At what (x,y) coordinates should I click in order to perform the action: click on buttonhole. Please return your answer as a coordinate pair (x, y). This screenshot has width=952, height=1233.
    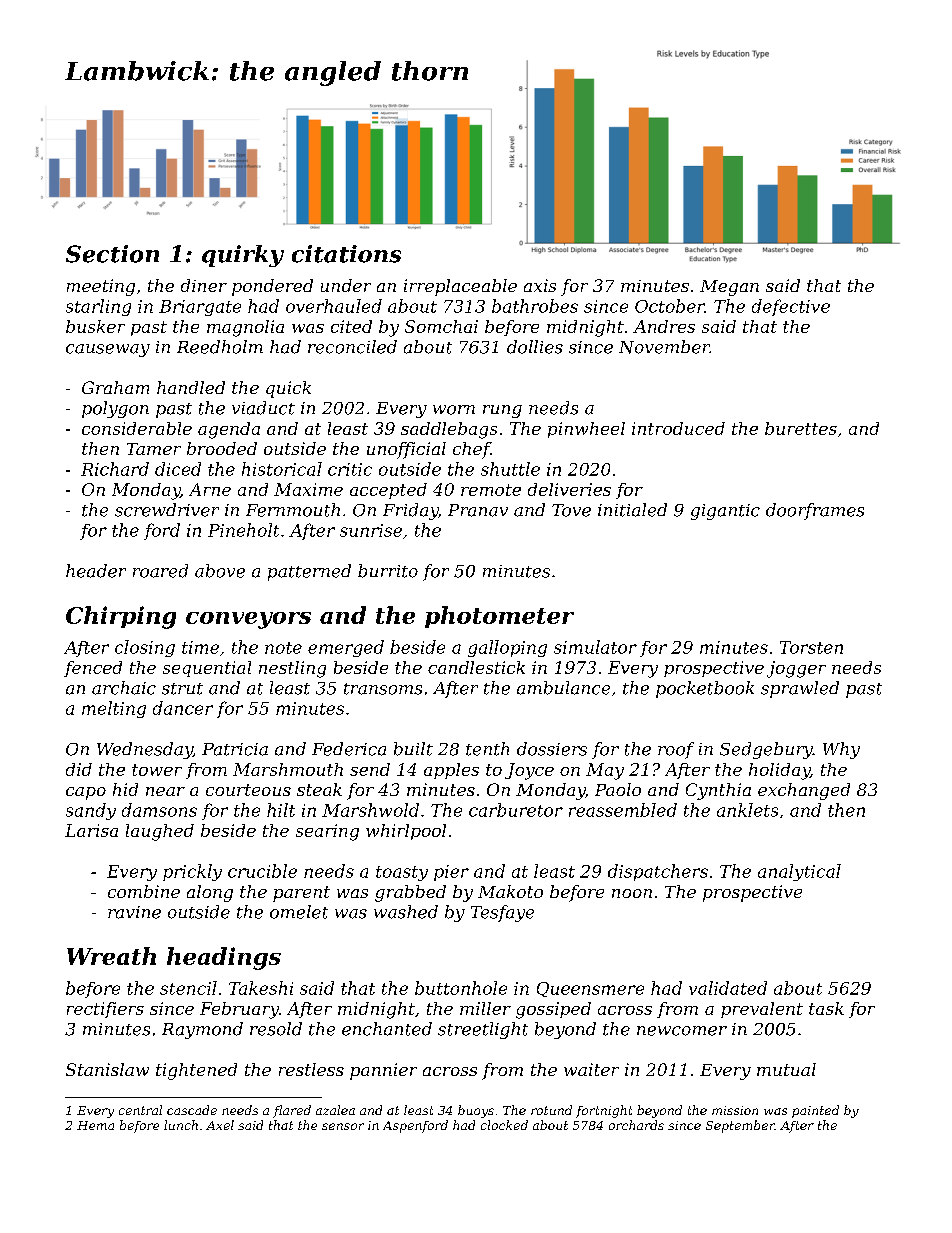
    Looking at the image, I should click on (461, 988).
